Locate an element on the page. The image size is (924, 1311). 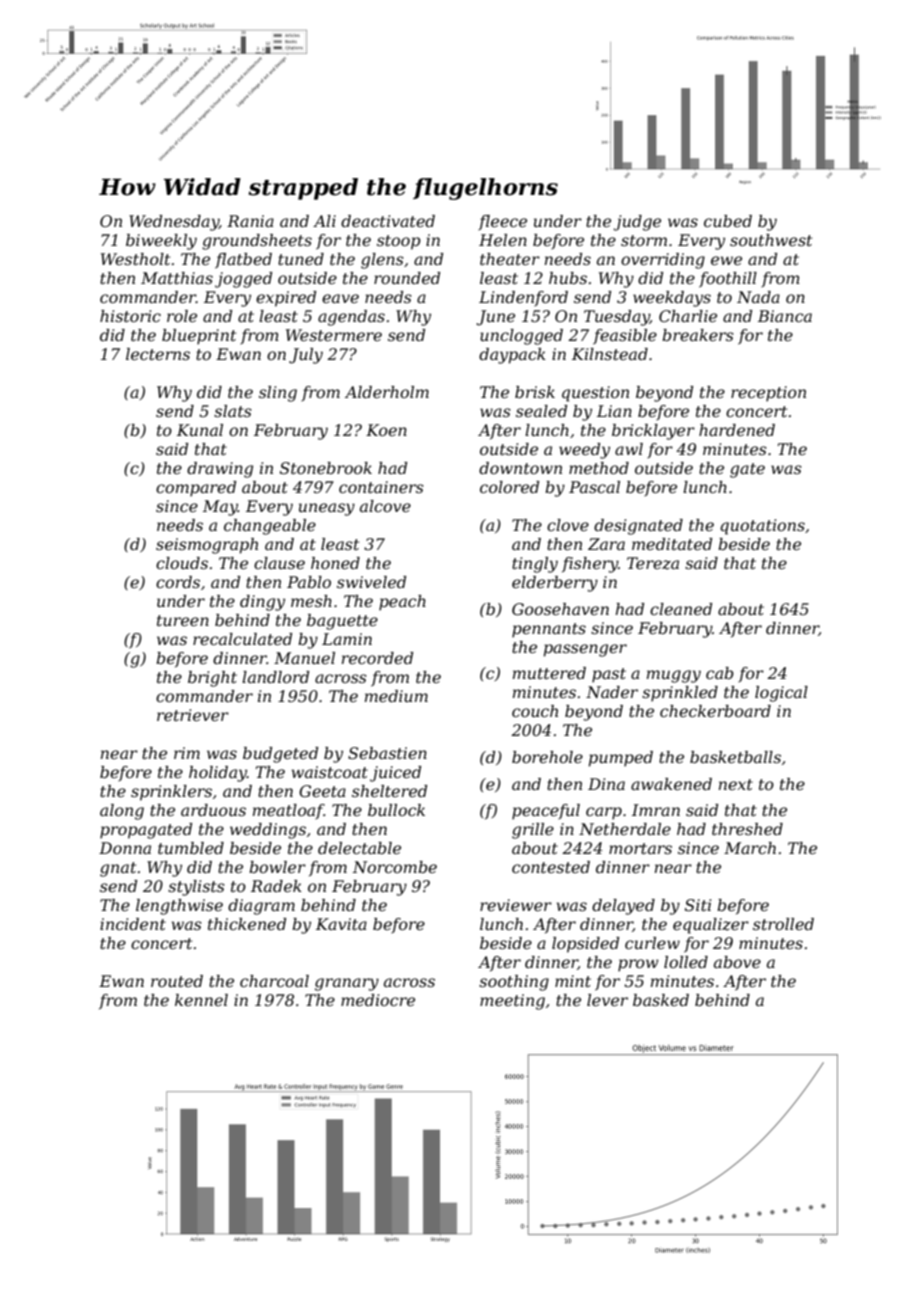
Rania is located at coordinates (250, 221).
